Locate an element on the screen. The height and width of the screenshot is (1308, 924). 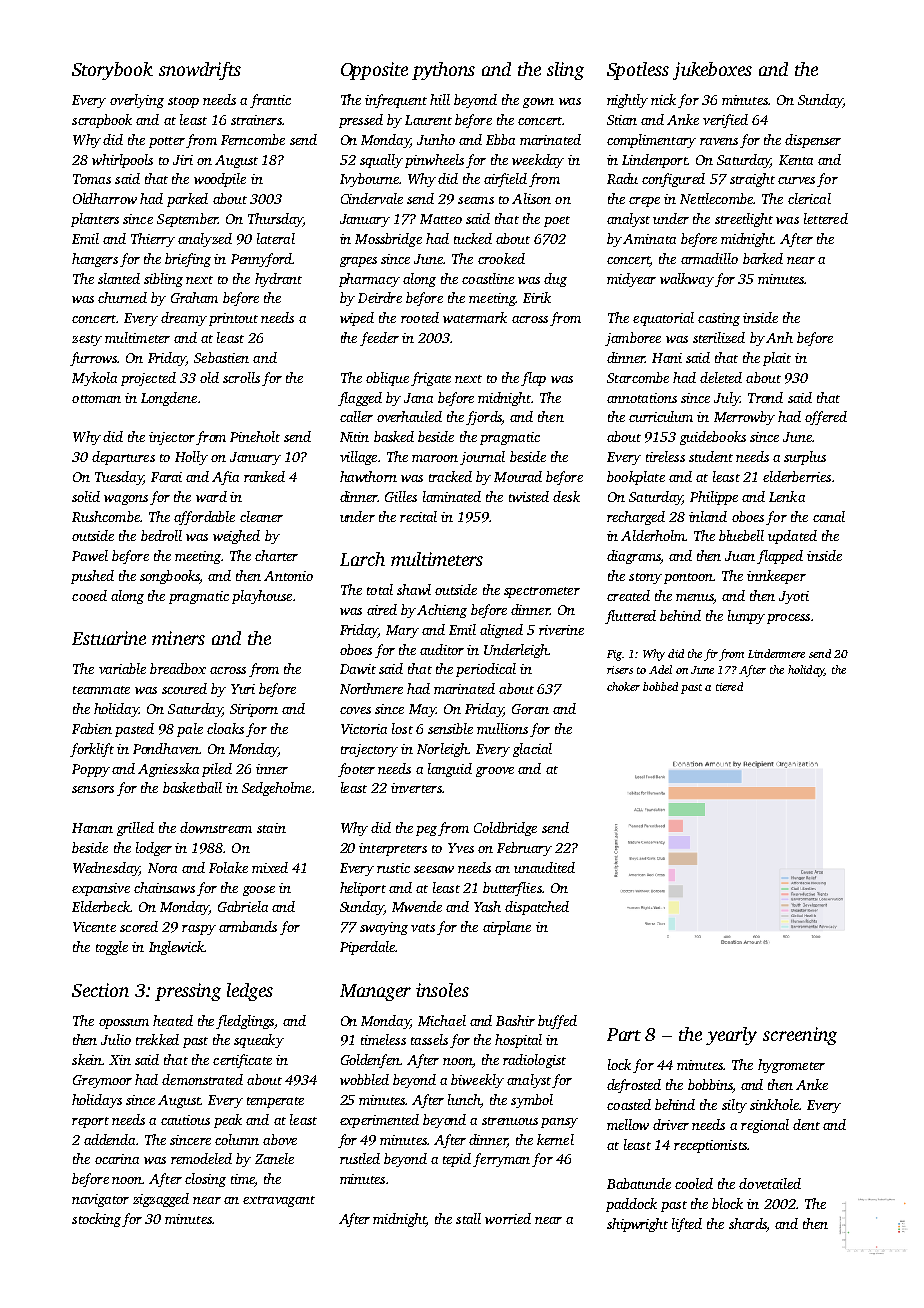
screening is located at coordinates (800, 1036).
